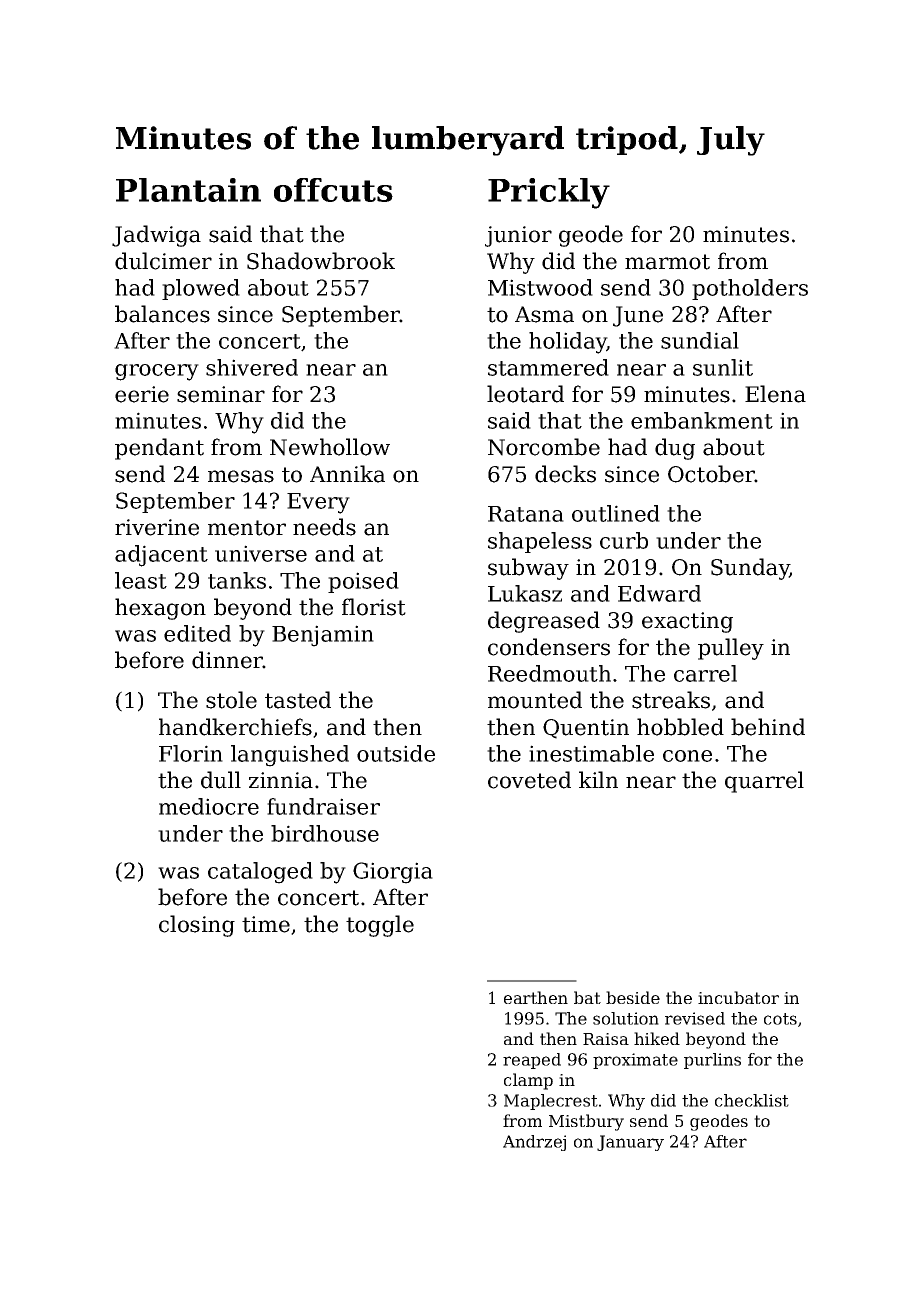  Describe the element at coordinates (534, 1143) in the screenshot. I see `Andrzej` at that location.
